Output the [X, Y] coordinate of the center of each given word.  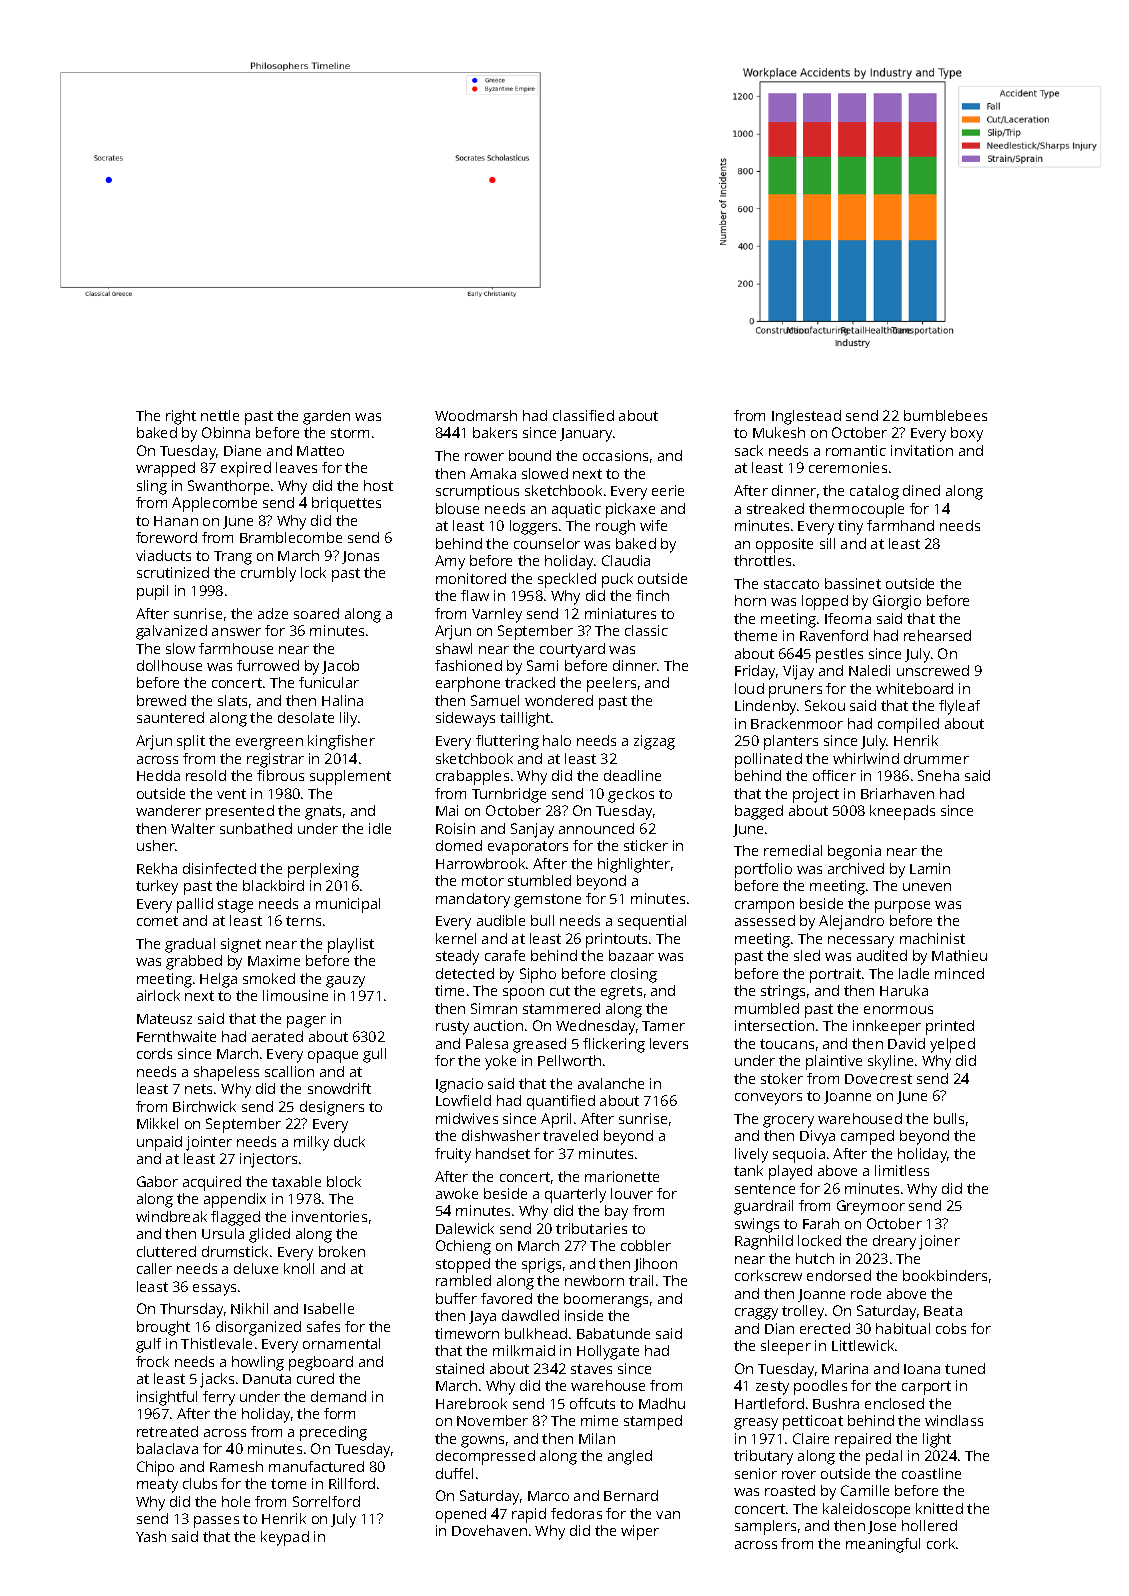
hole [236, 1501]
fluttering [507, 742]
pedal [884, 1457]
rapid [529, 1515]
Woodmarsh [476, 415]
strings [783, 992]
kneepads [902, 812]
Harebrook [471, 1403]
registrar [275, 760]
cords [154, 1053]
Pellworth [569, 1060]
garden [326, 417]
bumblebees [945, 415]
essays [214, 1290]
